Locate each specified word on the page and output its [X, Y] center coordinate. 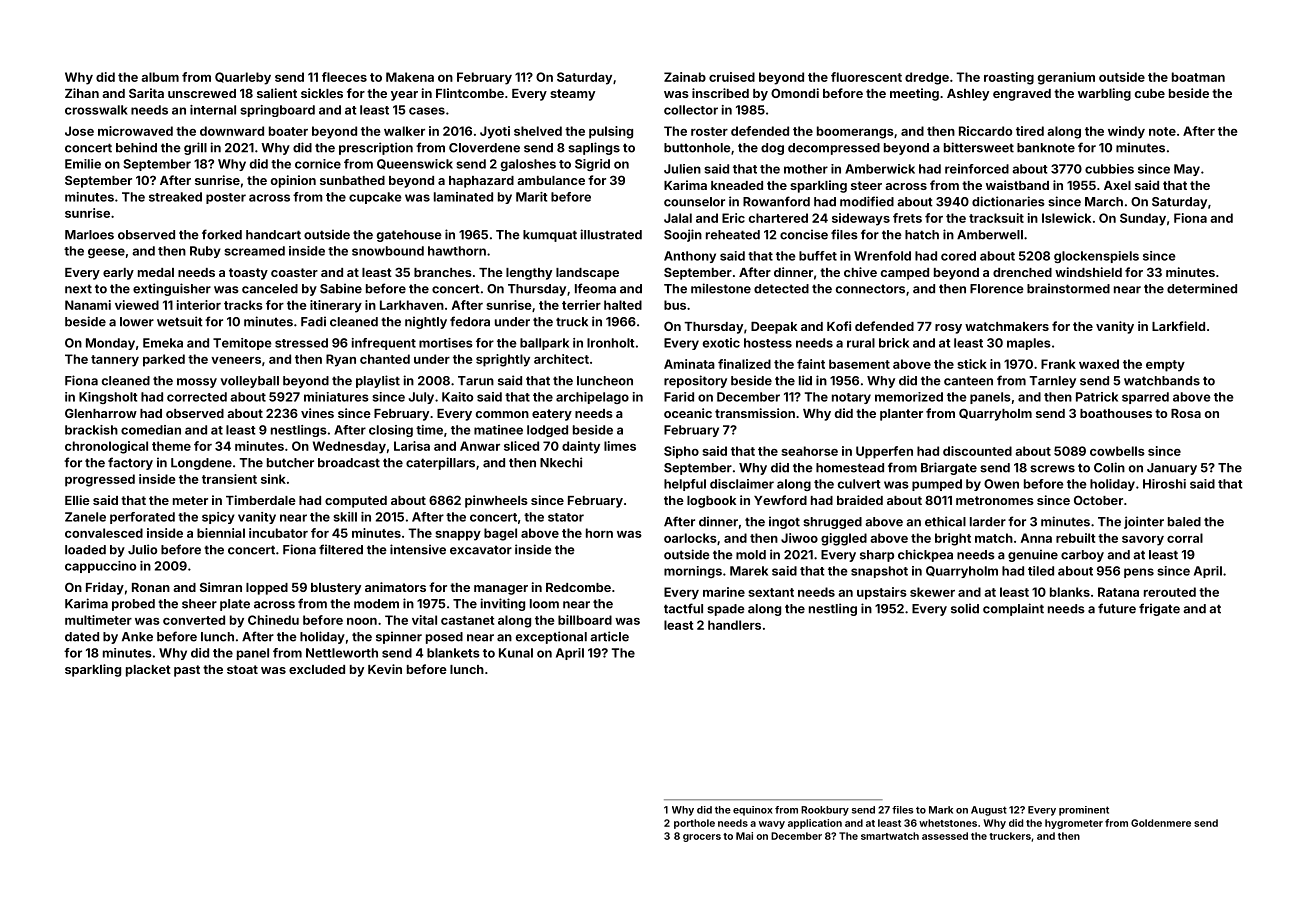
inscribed [720, 93]
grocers [702, 838]
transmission [755, 413]
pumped [937, 485]
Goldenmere [1161, 823]
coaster [294, 272]
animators [395, 587]
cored [958, 256]
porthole [694, 824]
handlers [734, 625]
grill [195, 148]
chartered [778, 218]
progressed [100, 480]
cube [1150, 93]
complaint [1013, 609]
